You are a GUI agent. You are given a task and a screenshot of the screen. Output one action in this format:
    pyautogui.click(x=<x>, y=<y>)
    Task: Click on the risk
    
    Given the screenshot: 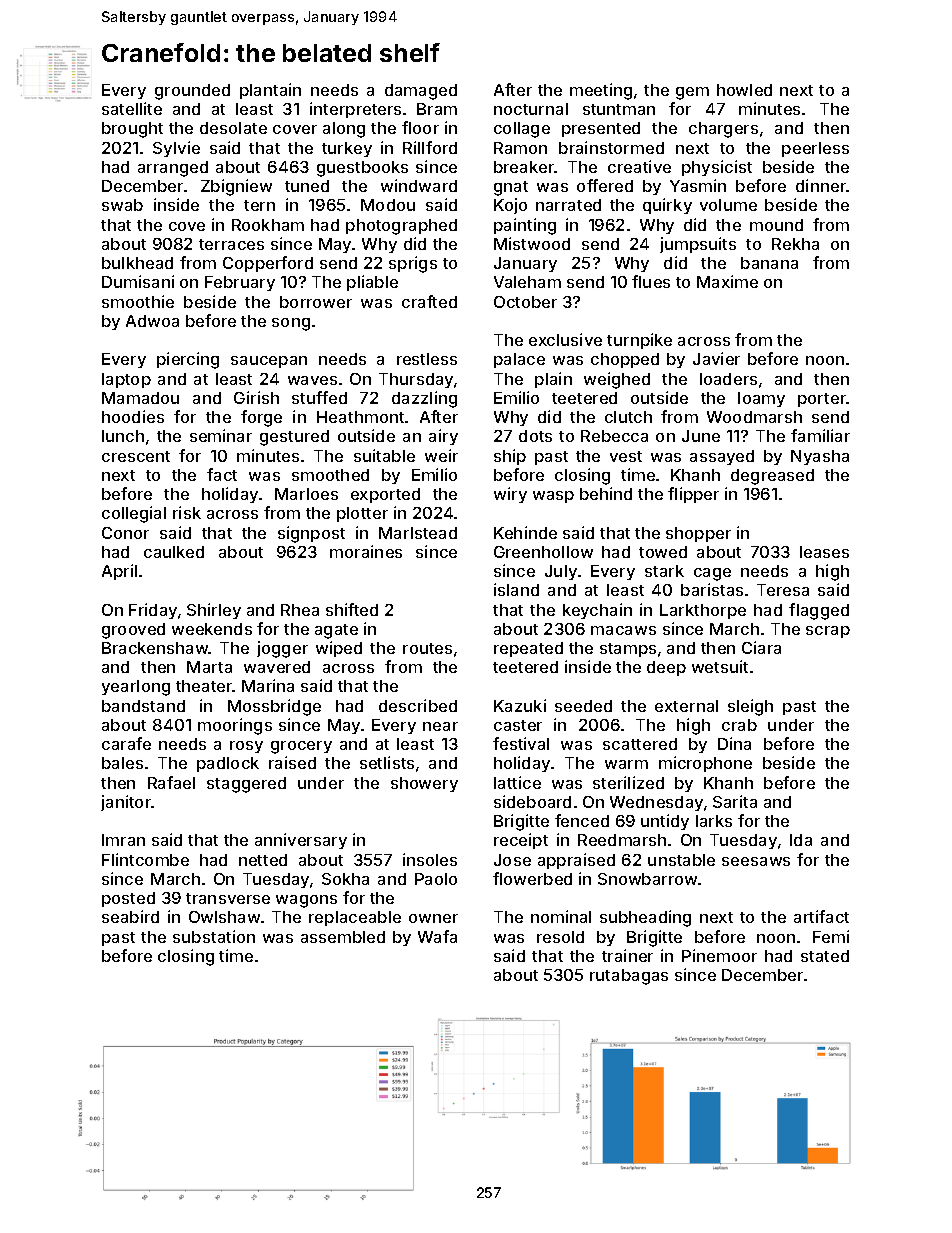 What is the action you would take?
    pyautogui.click(x=187, y=512)
